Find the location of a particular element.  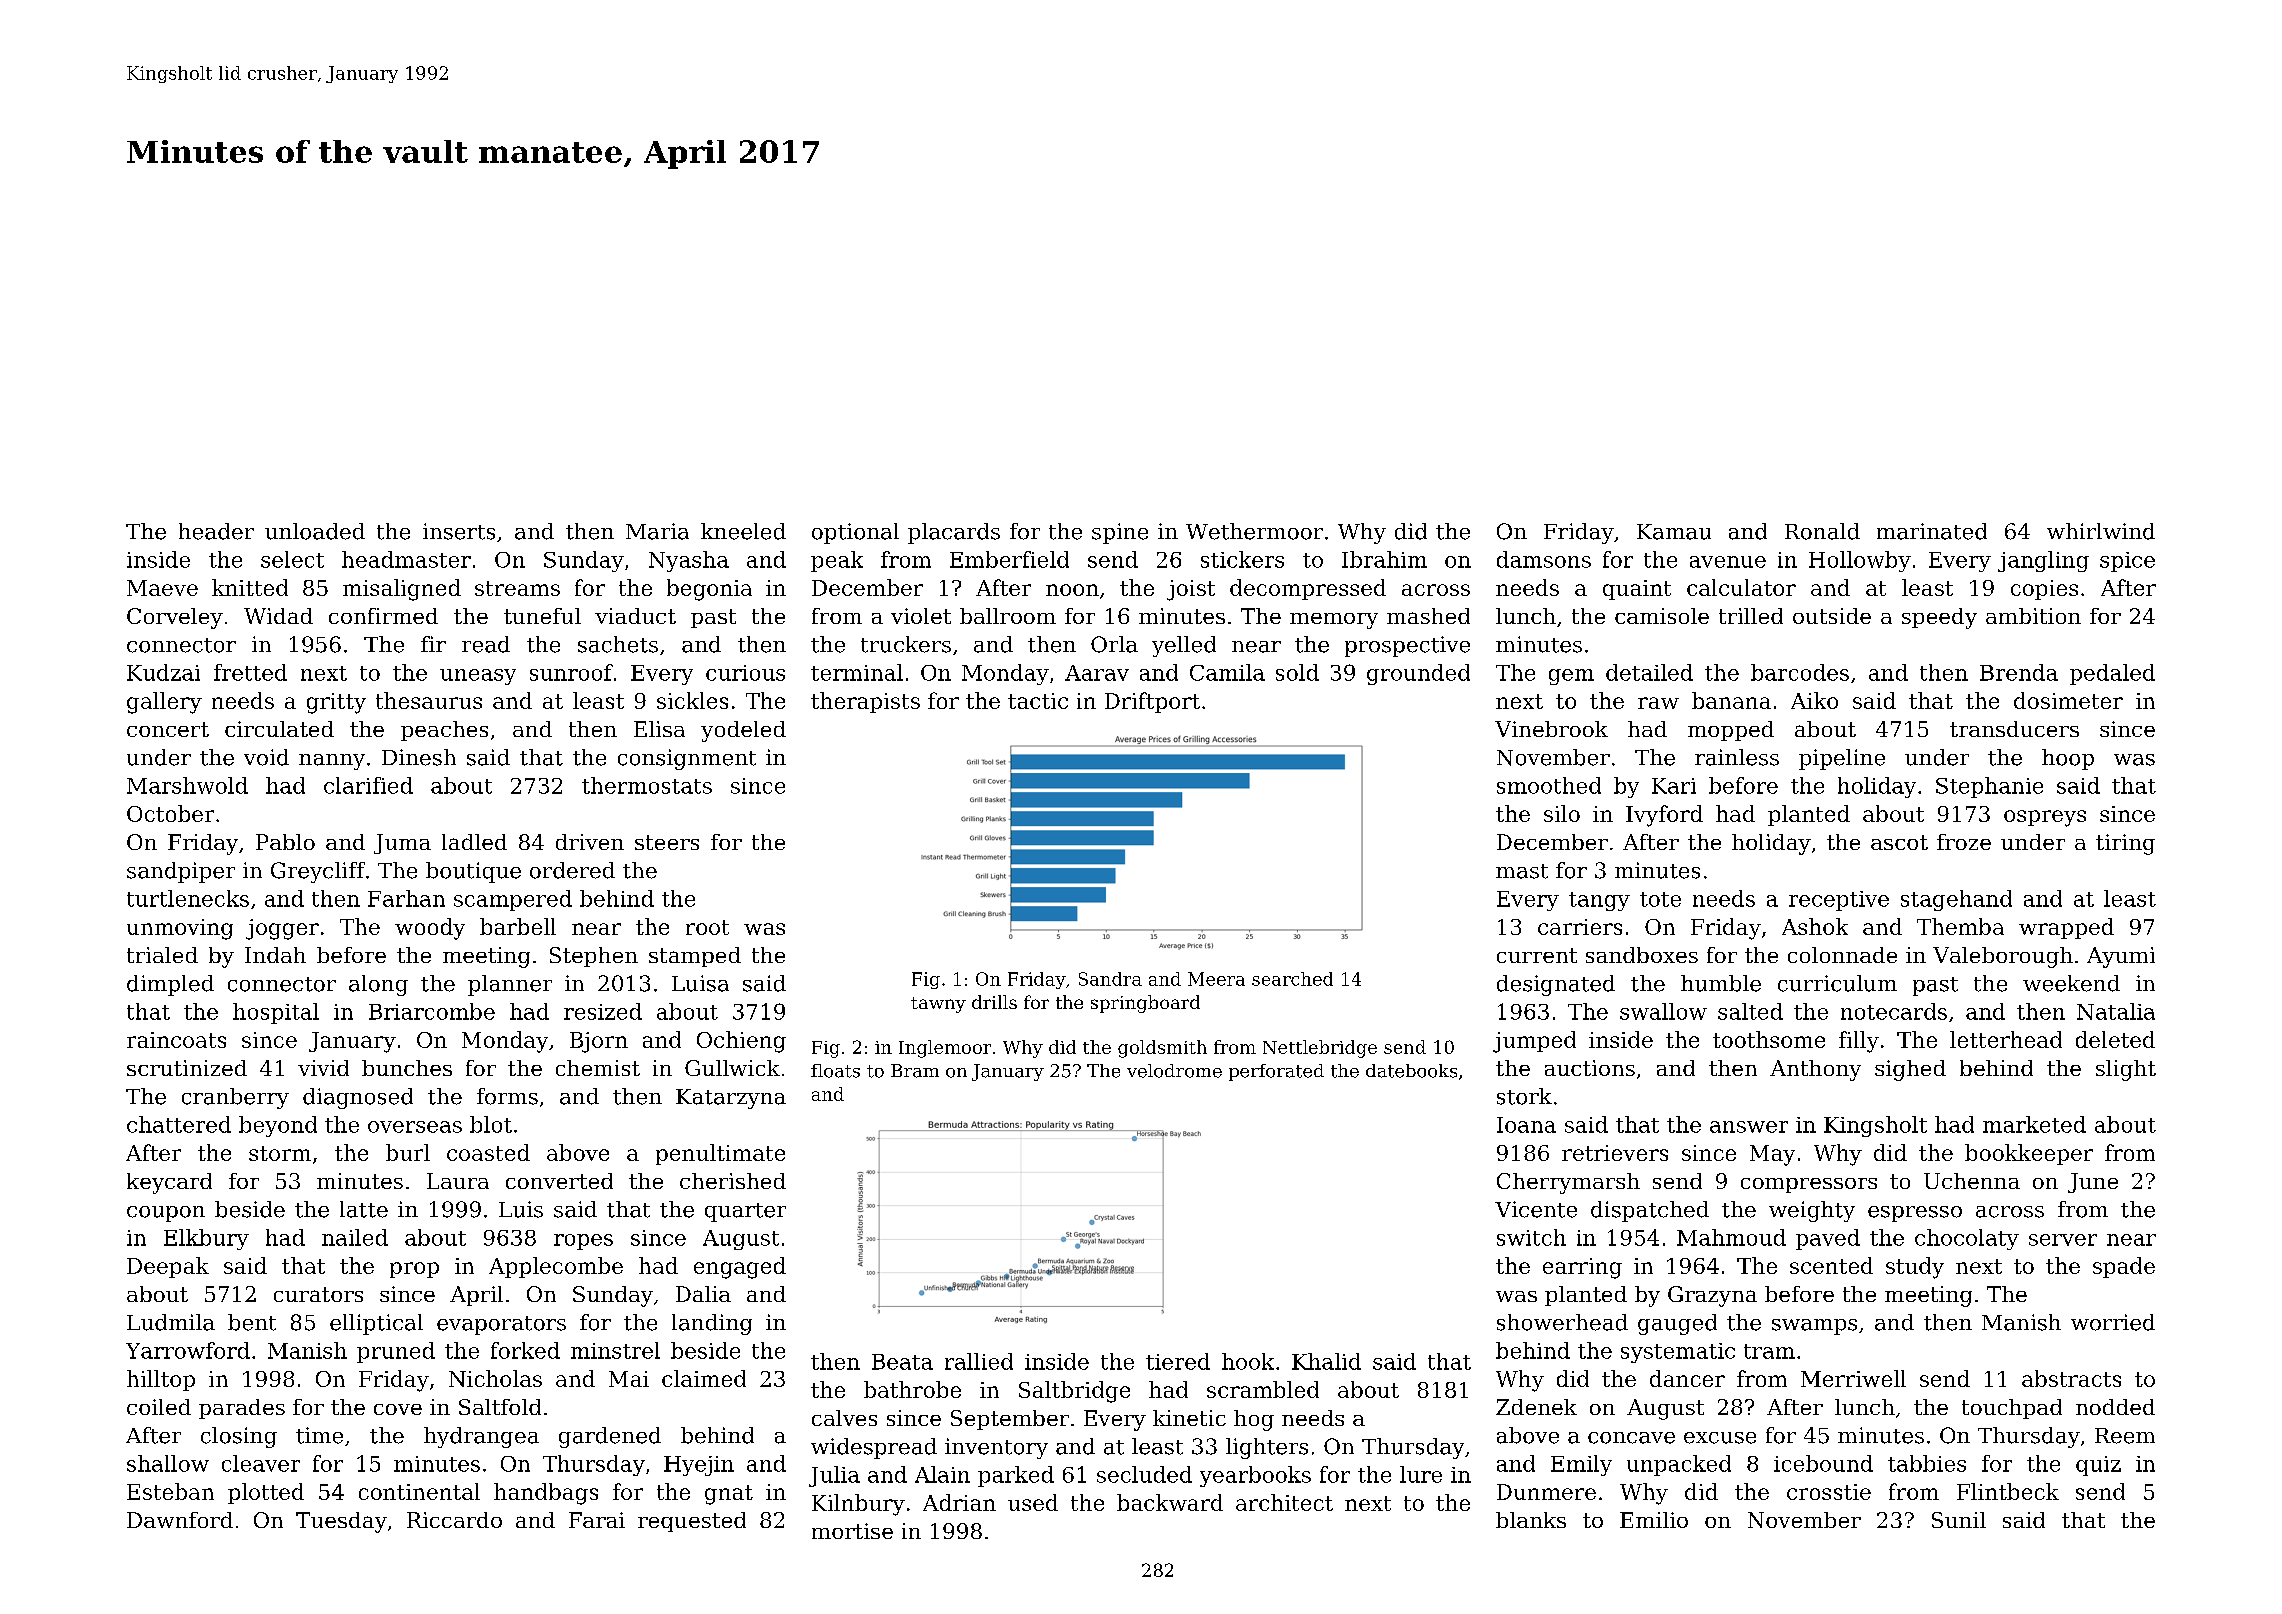

Sunil is located at coordinates (1959, 1520).
